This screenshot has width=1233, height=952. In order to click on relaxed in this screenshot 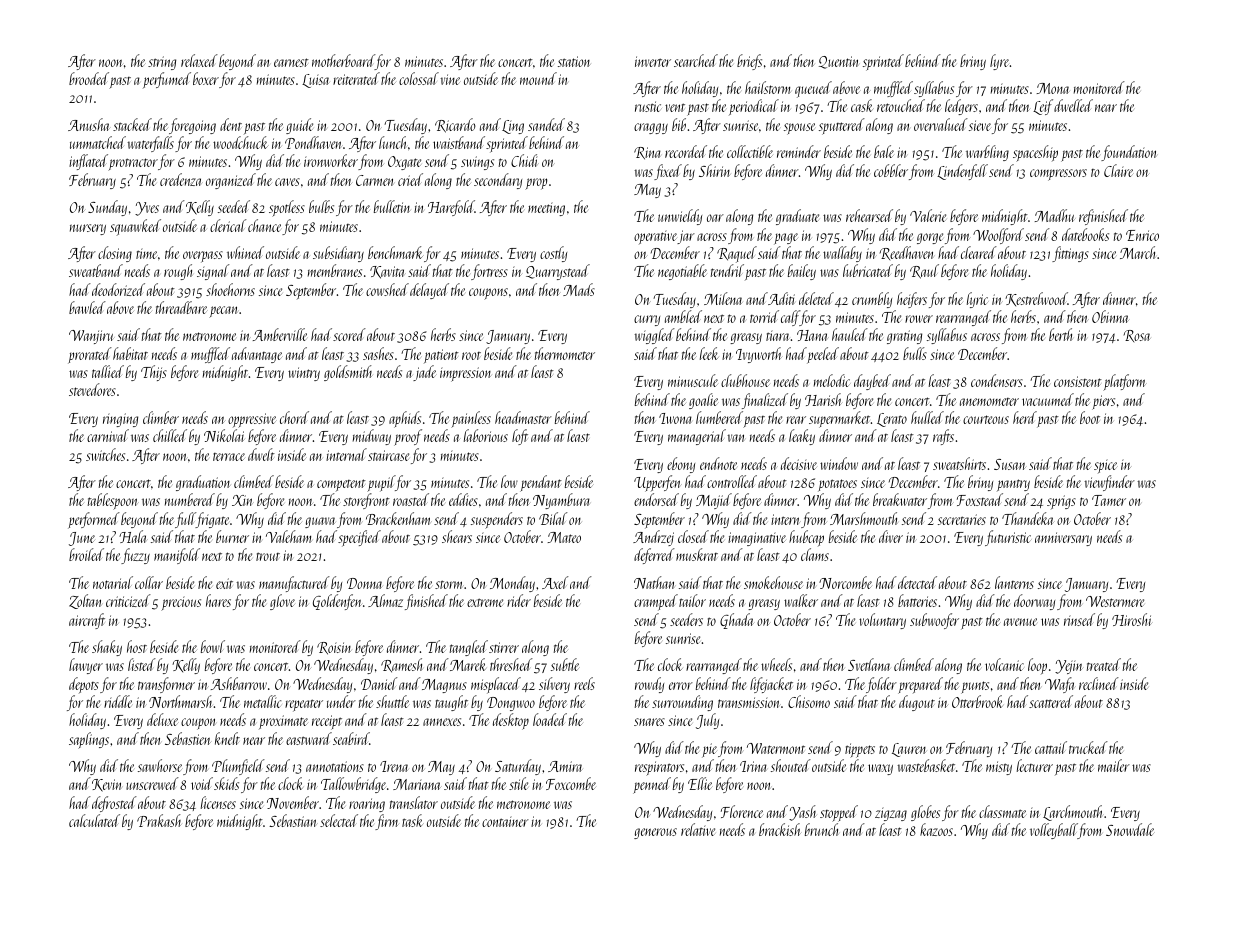, I will do `click(199, 60)`.
